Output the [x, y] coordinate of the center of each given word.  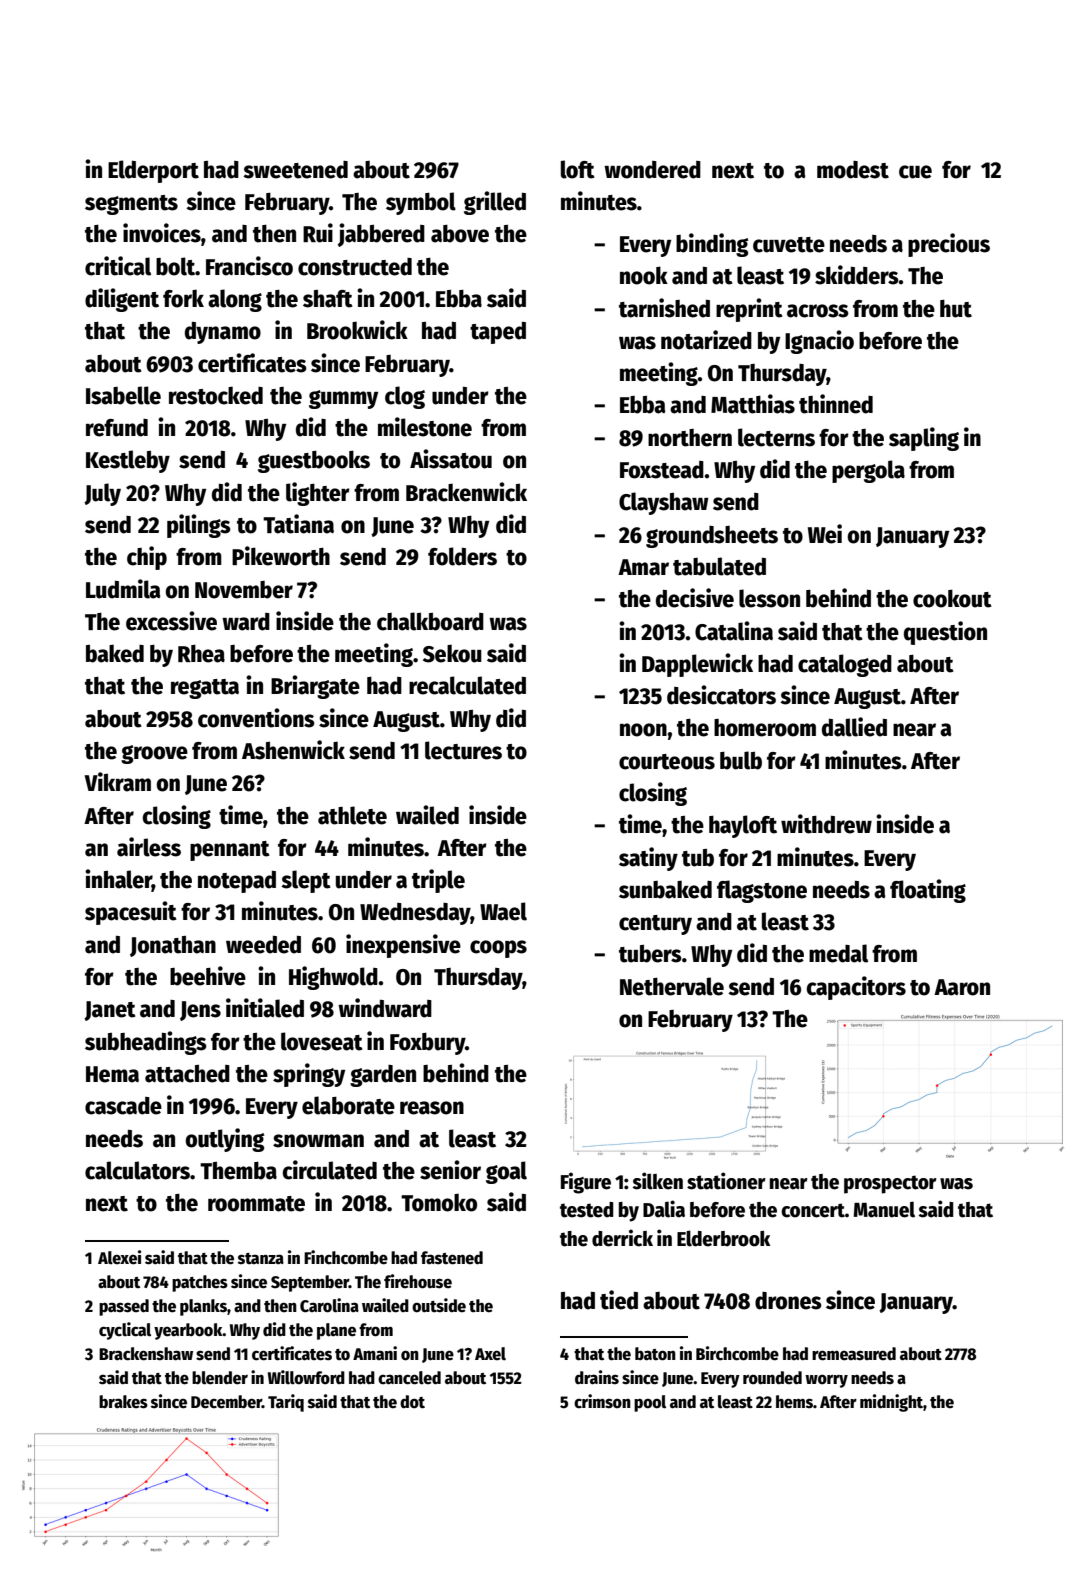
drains [597, 1377]
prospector [890, 1184]
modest [853, 170]
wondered [652, 170]
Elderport [153, 171]
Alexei [119, 1257]
